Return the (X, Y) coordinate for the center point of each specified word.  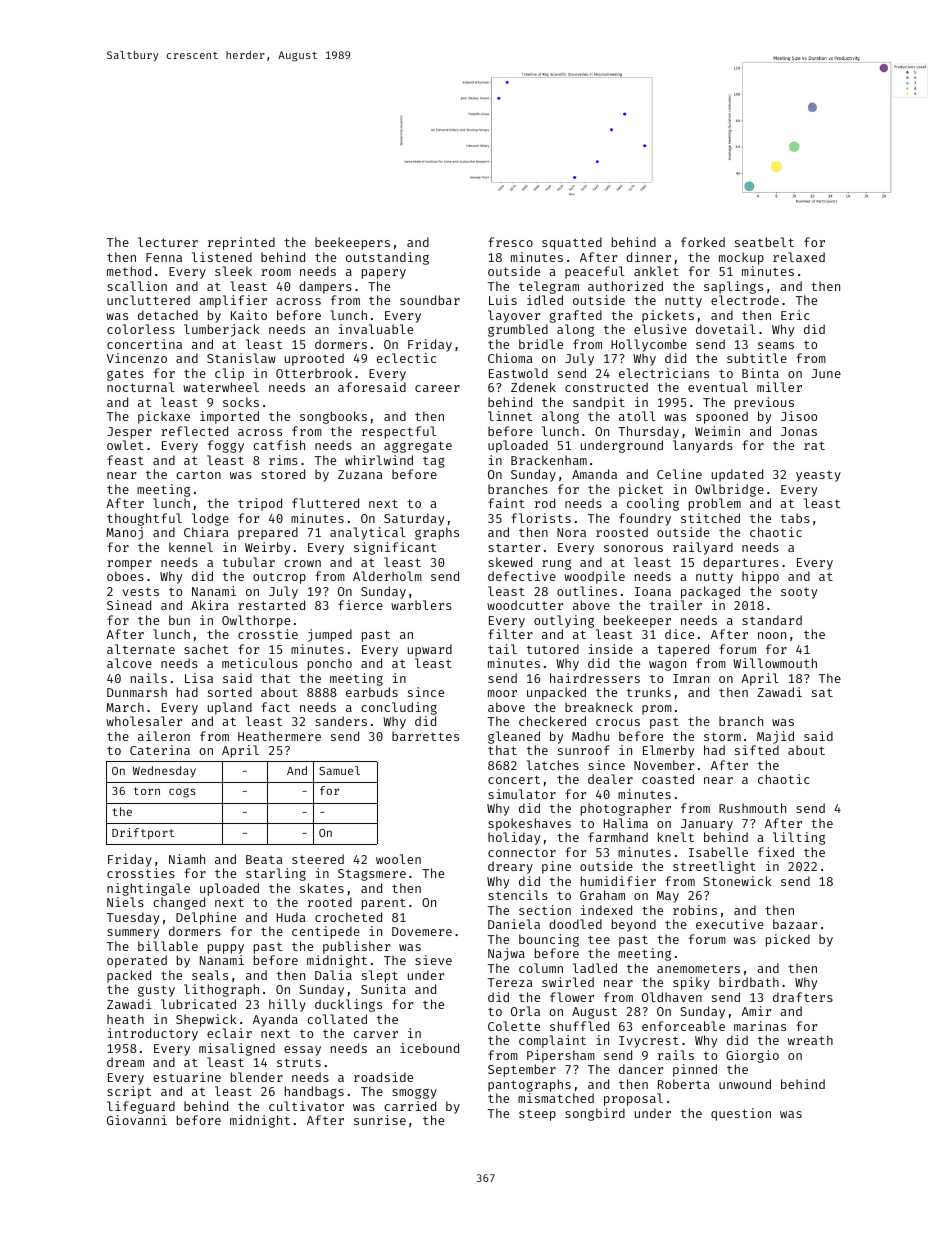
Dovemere (422, 931)
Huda (291, 917)
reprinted (241, 243)
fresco (510, 242)
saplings (733, 287)
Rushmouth (752, 808)
